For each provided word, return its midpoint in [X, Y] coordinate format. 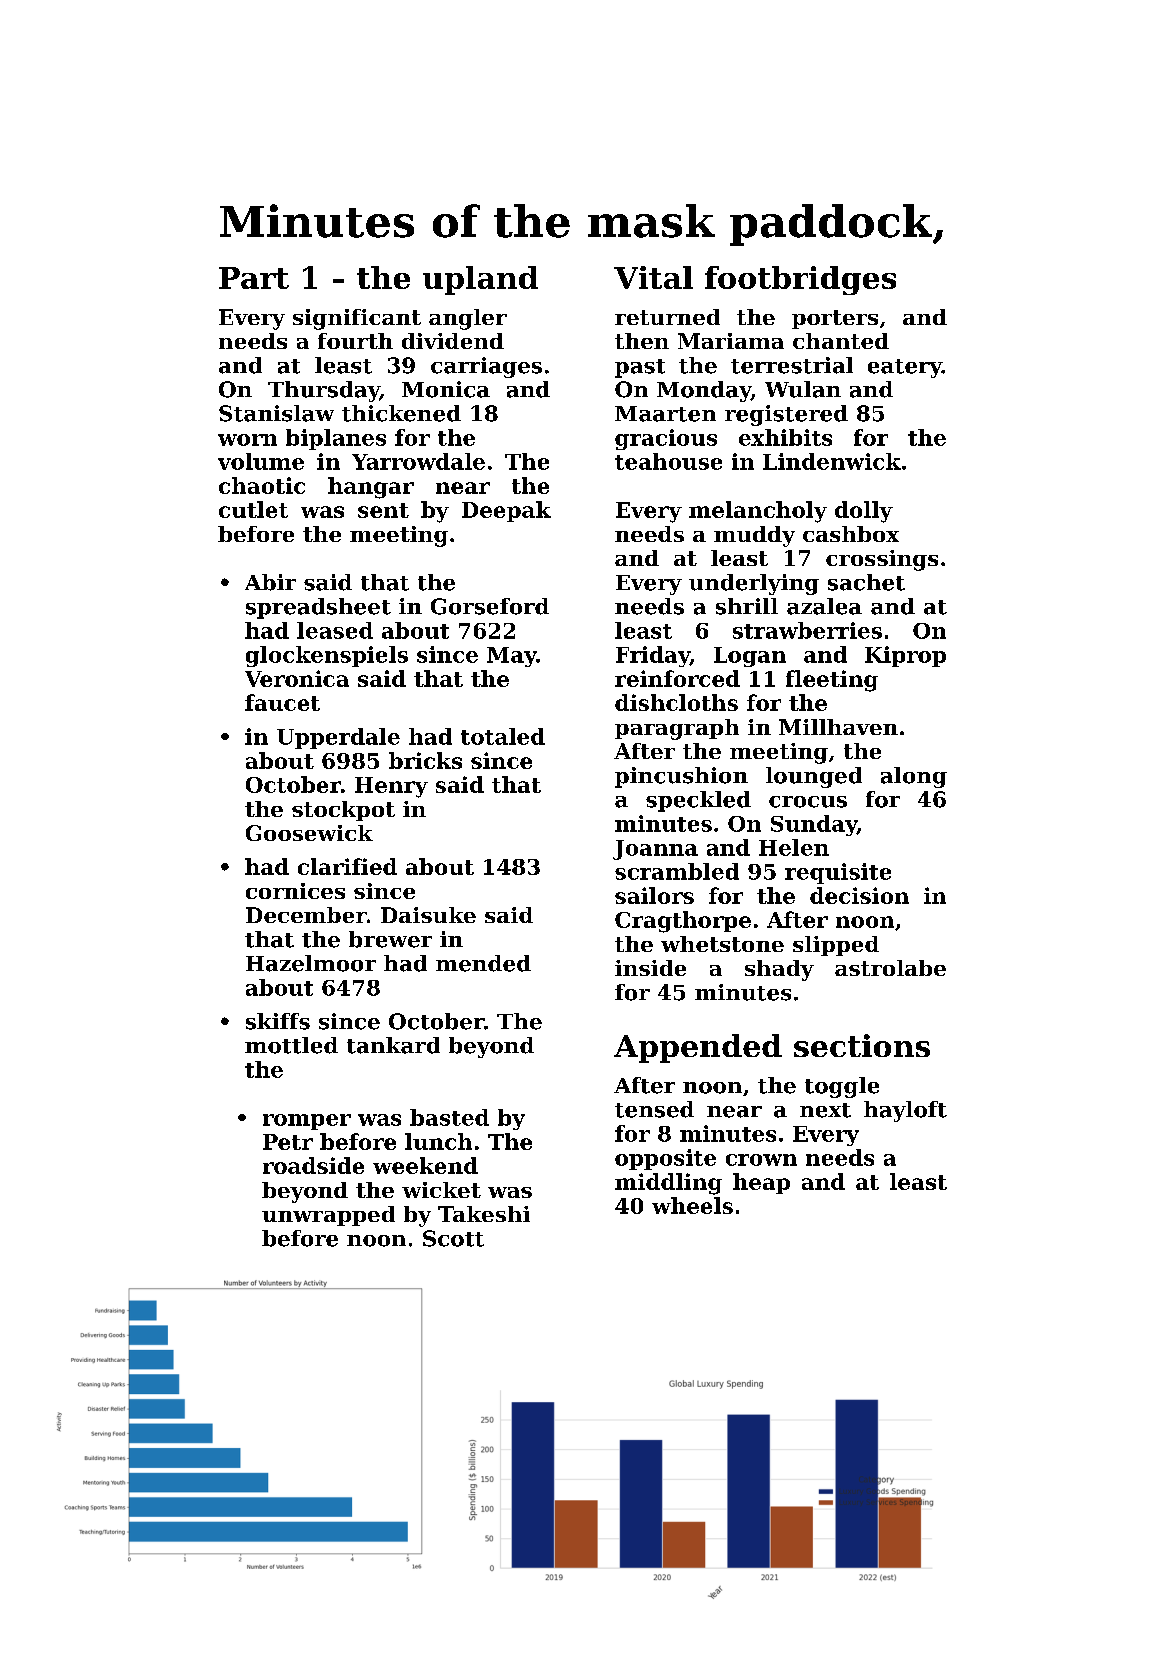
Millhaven [838, 727]
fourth [355, 341]
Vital [653, 277]
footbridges [800, 280]
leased [335, 630]
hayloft [905, 1111]
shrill [747, 606]
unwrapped [328, 1216]
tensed [654, 1109]
